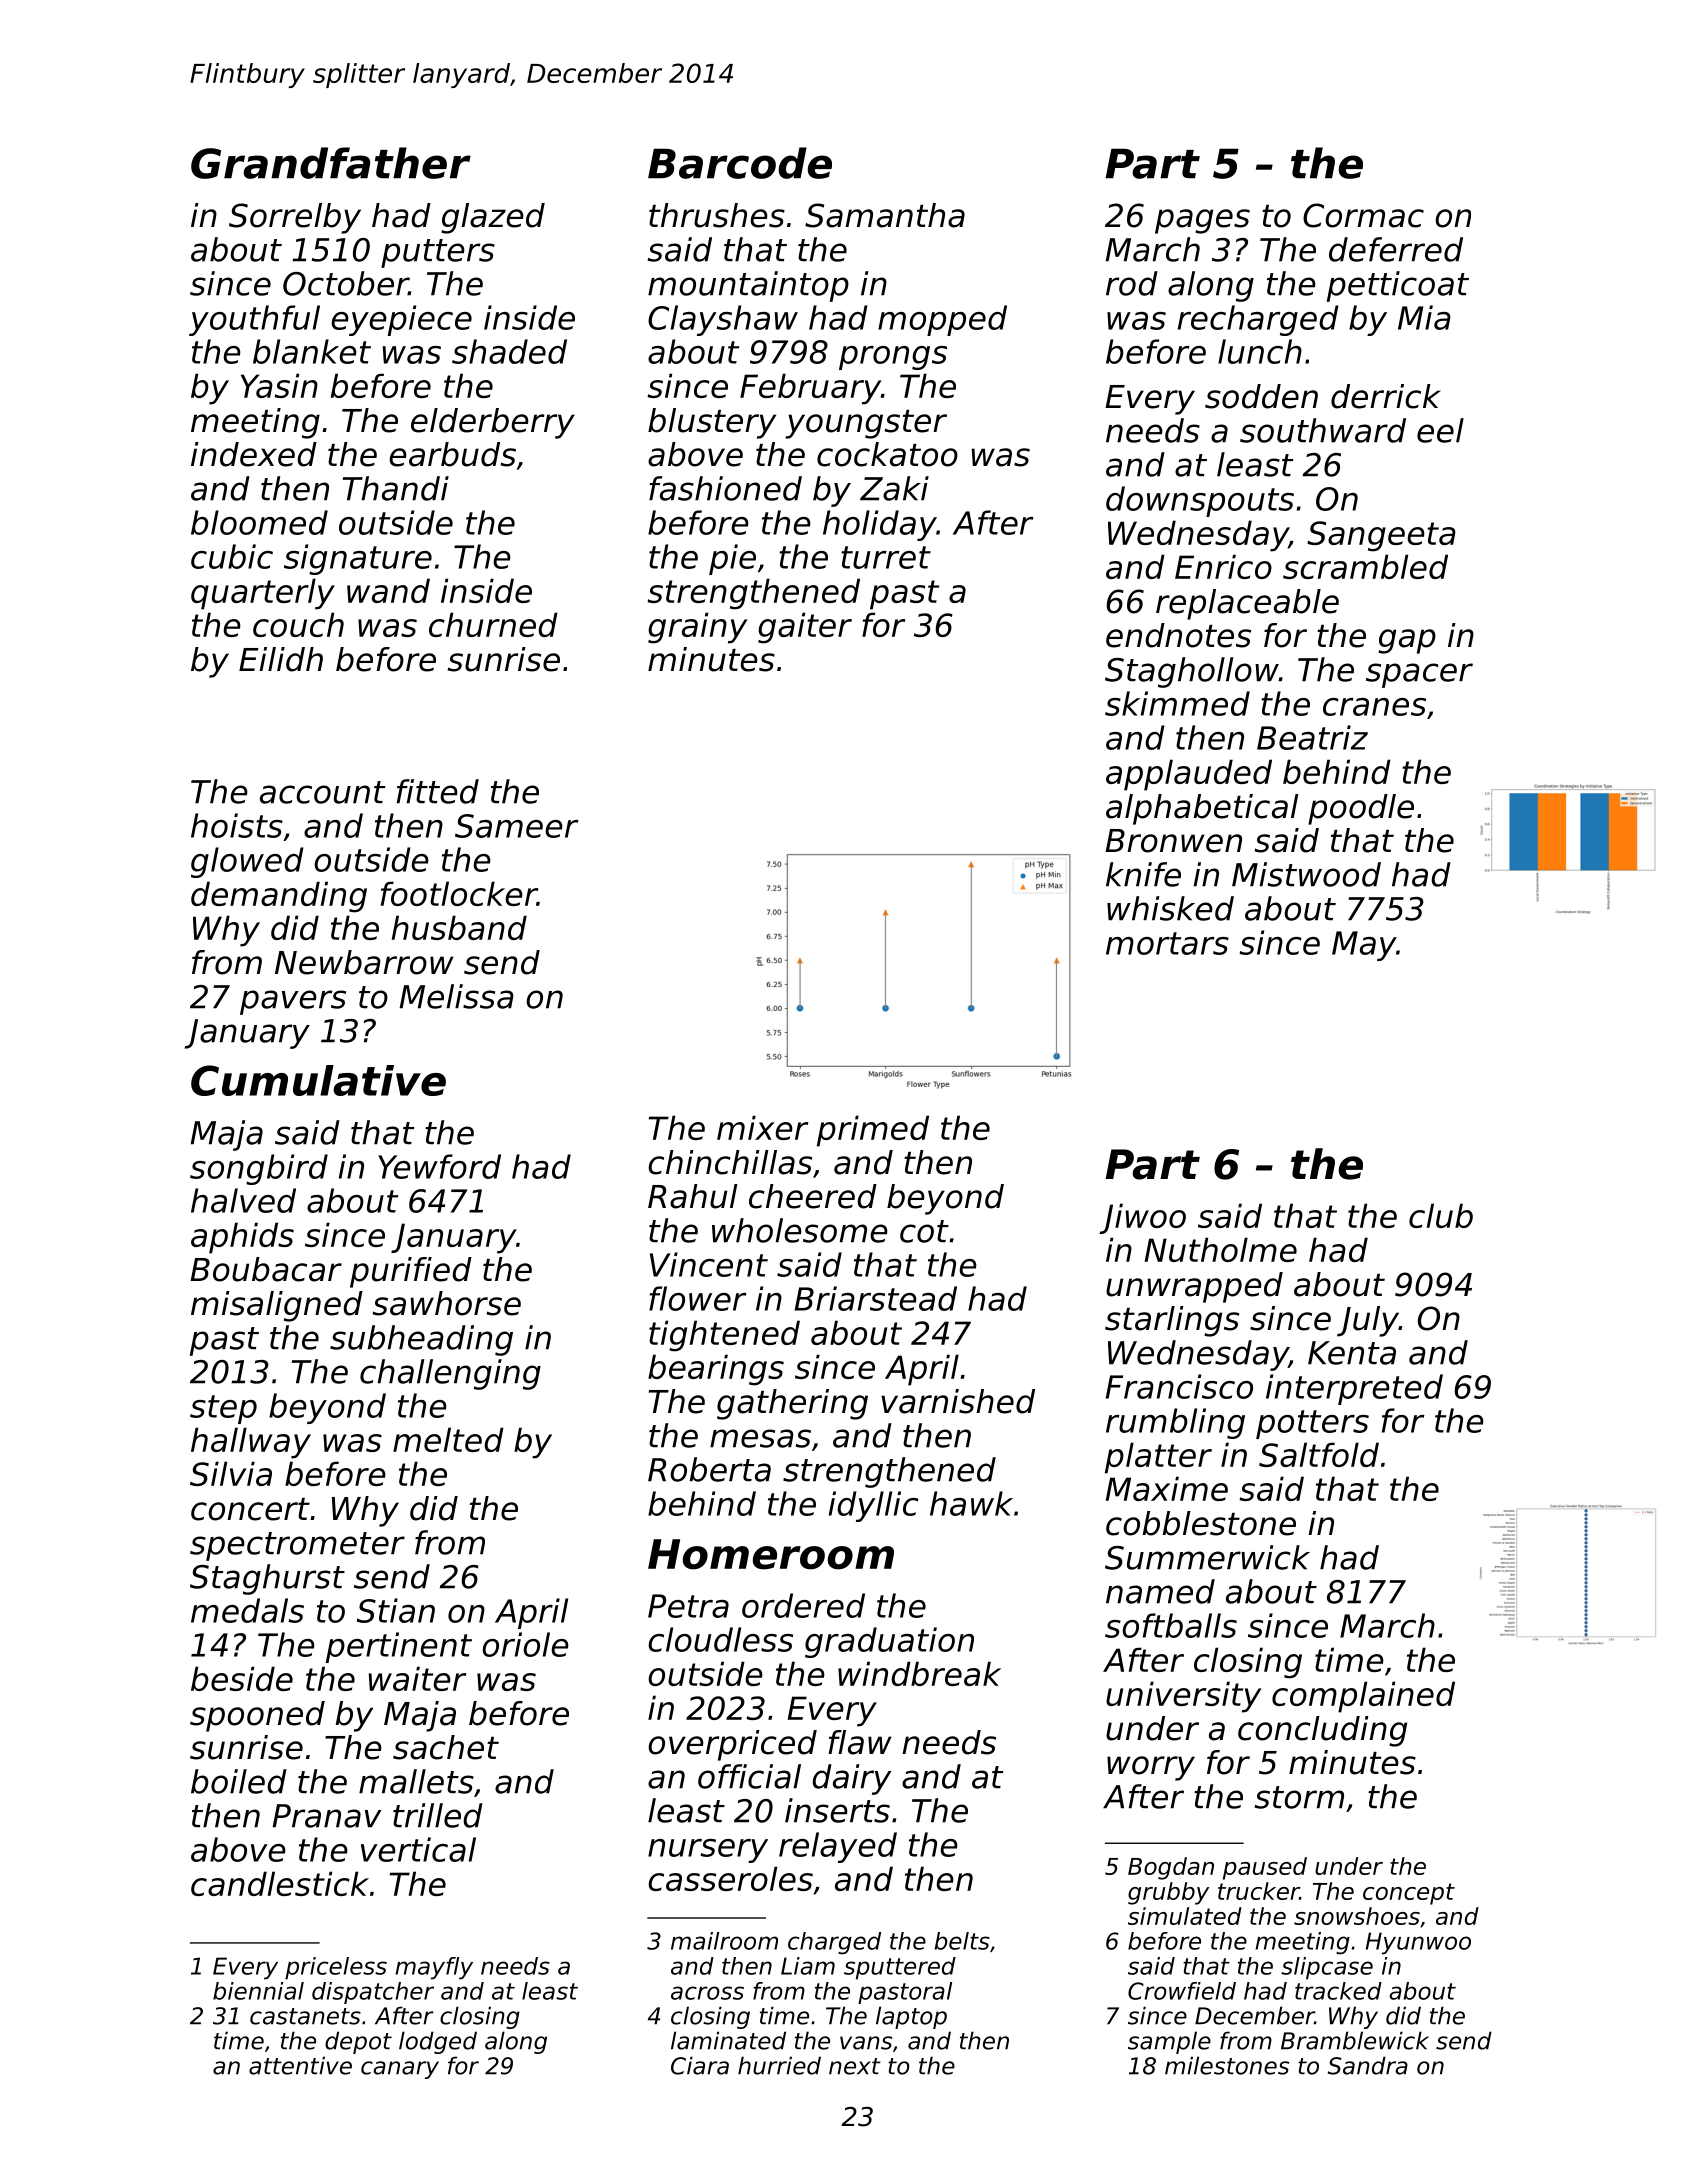 This screenshot has height=2178, width=1683. Describe the element at coordinates (779, 2065) in the screenshot. I see `hurried` at that location.
